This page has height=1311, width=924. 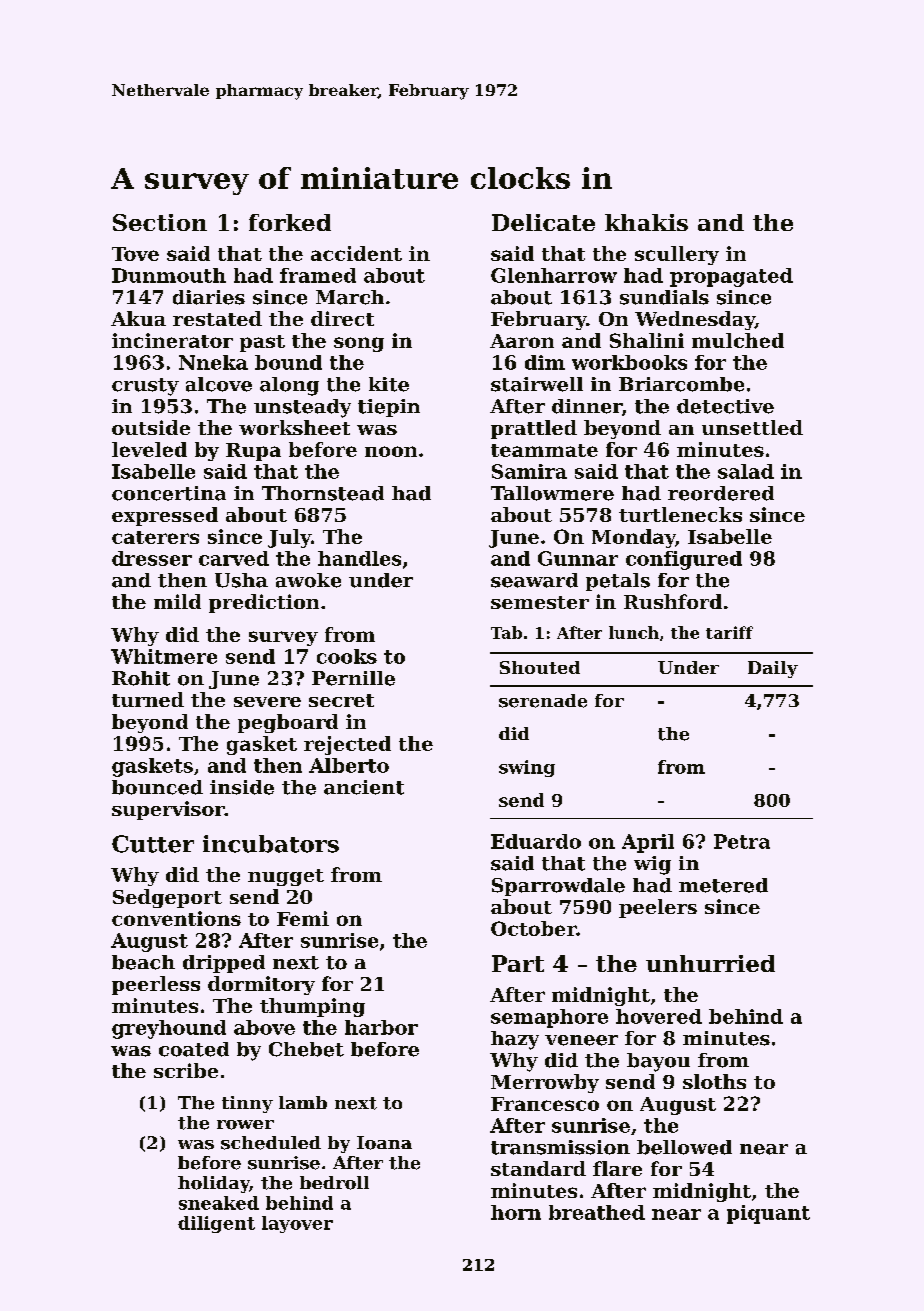 I want to click on teammate, so click(x=544, y=450).
